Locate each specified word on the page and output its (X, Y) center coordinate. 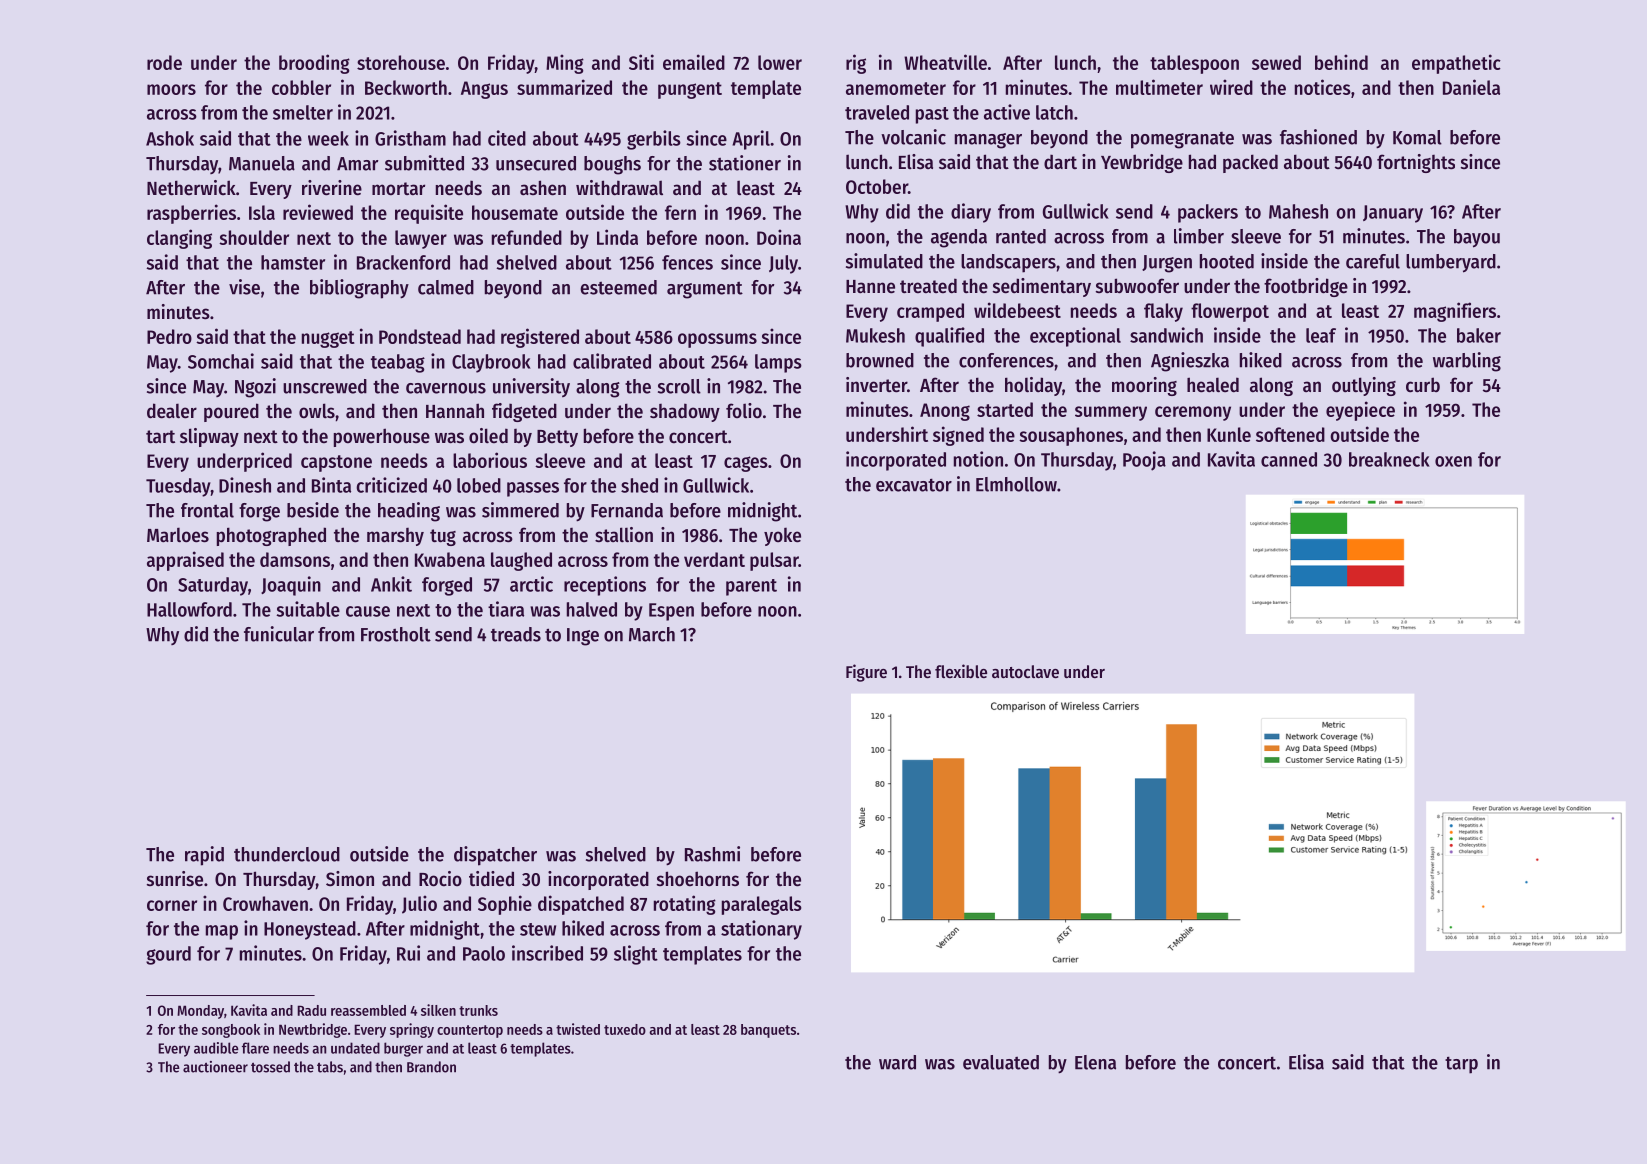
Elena (1095, 1062)
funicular (279, 634)
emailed (694, 62)
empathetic (1456, 64)
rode (164, 62)
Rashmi (712, 854)
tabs (330, 1067)
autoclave (1025, 671)
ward (897, 1062)
